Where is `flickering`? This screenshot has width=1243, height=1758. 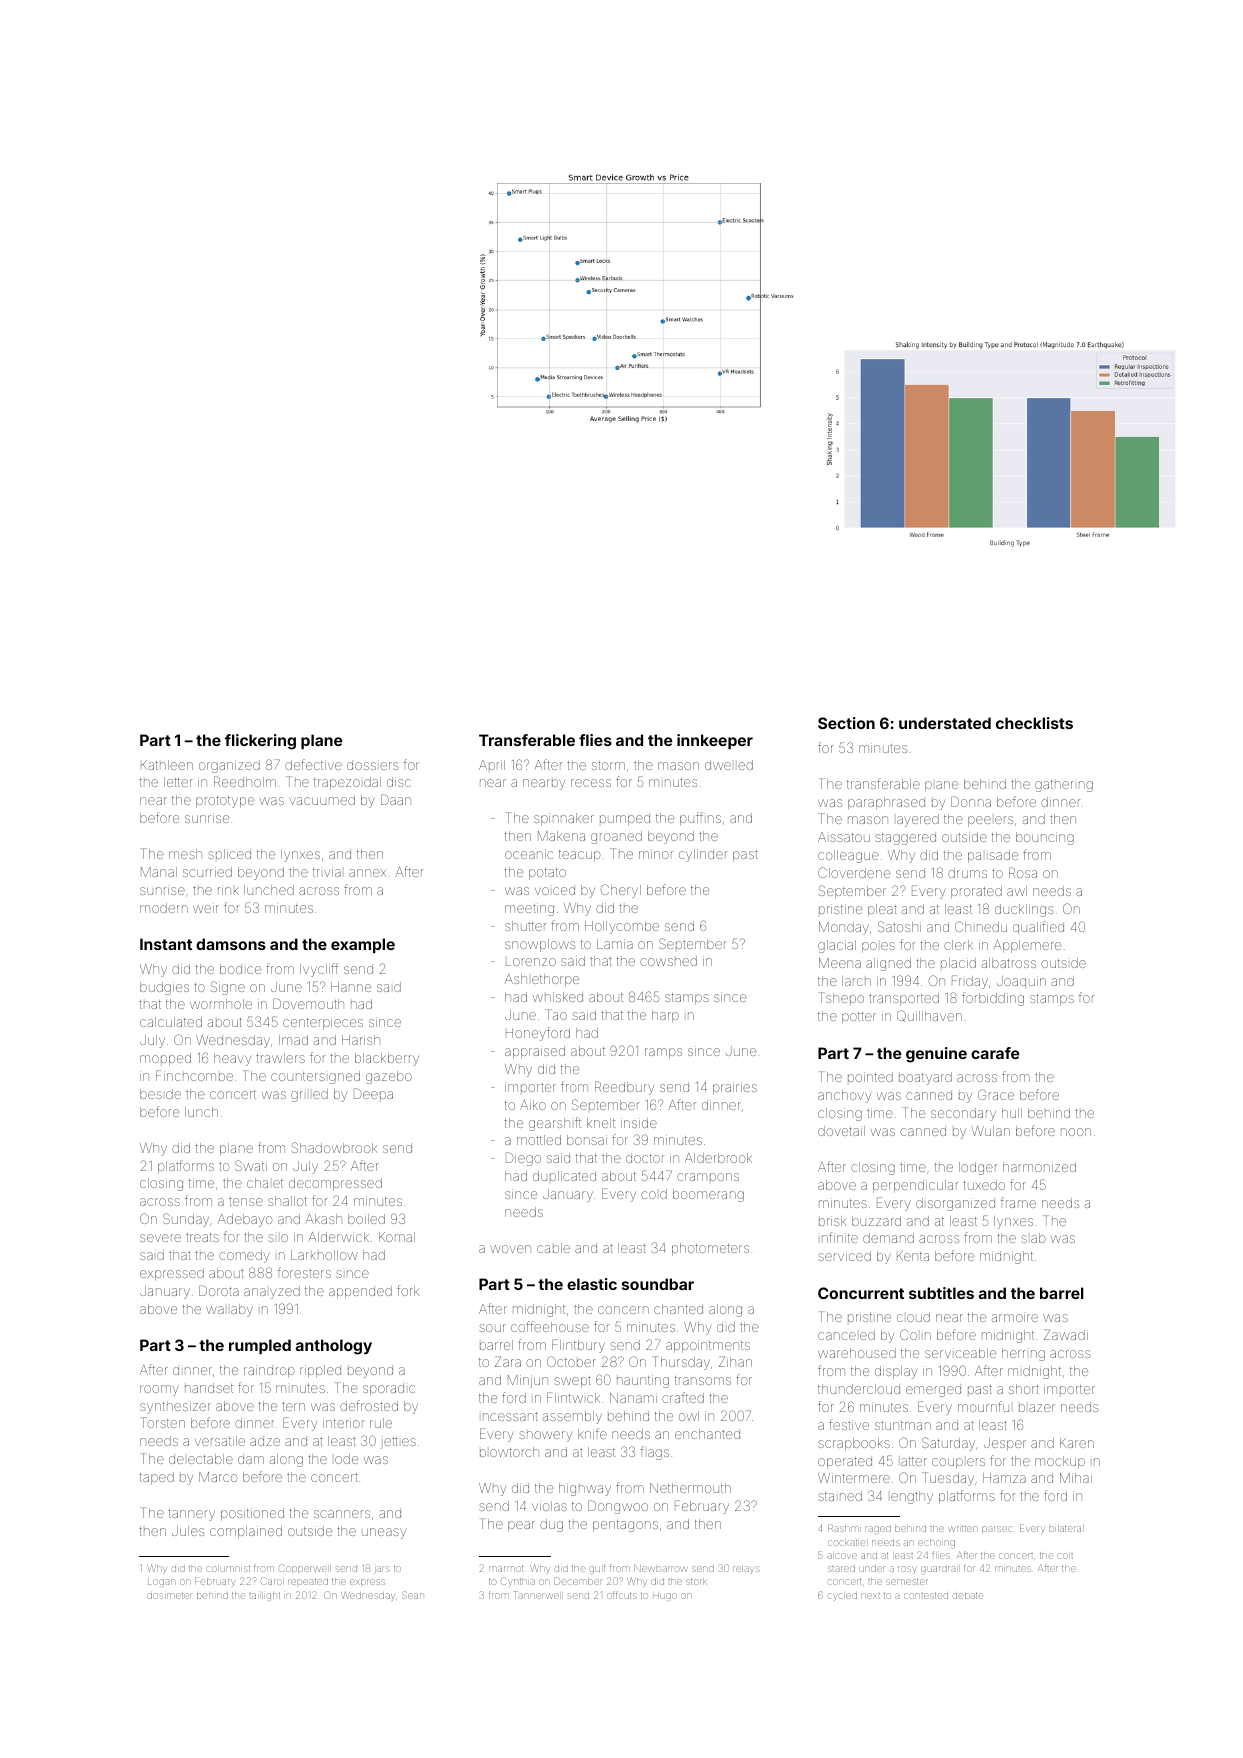 flickering is located at coordinates (260, 742).
